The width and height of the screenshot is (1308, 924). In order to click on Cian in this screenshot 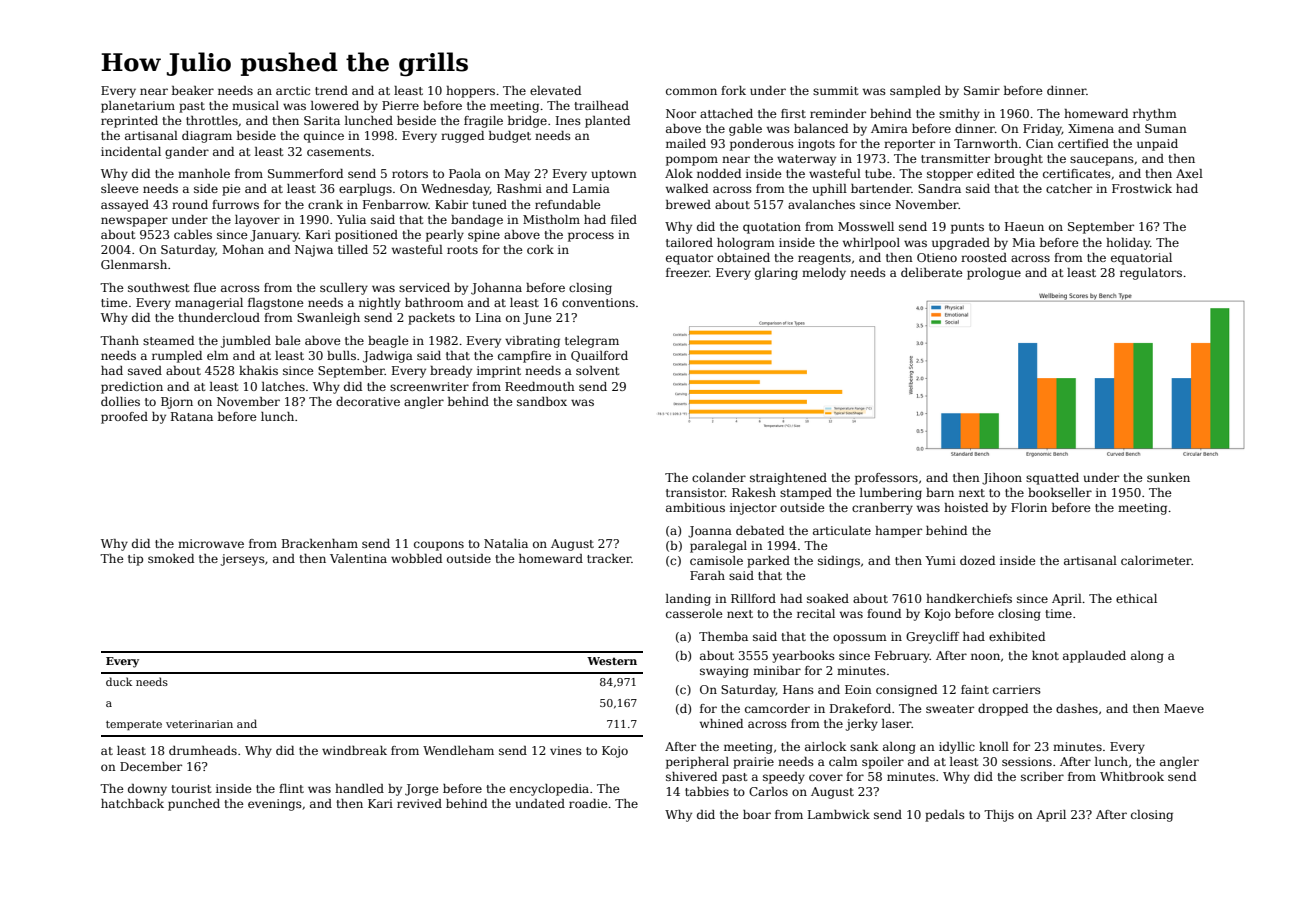, I will do `click(1040, 143)`.
